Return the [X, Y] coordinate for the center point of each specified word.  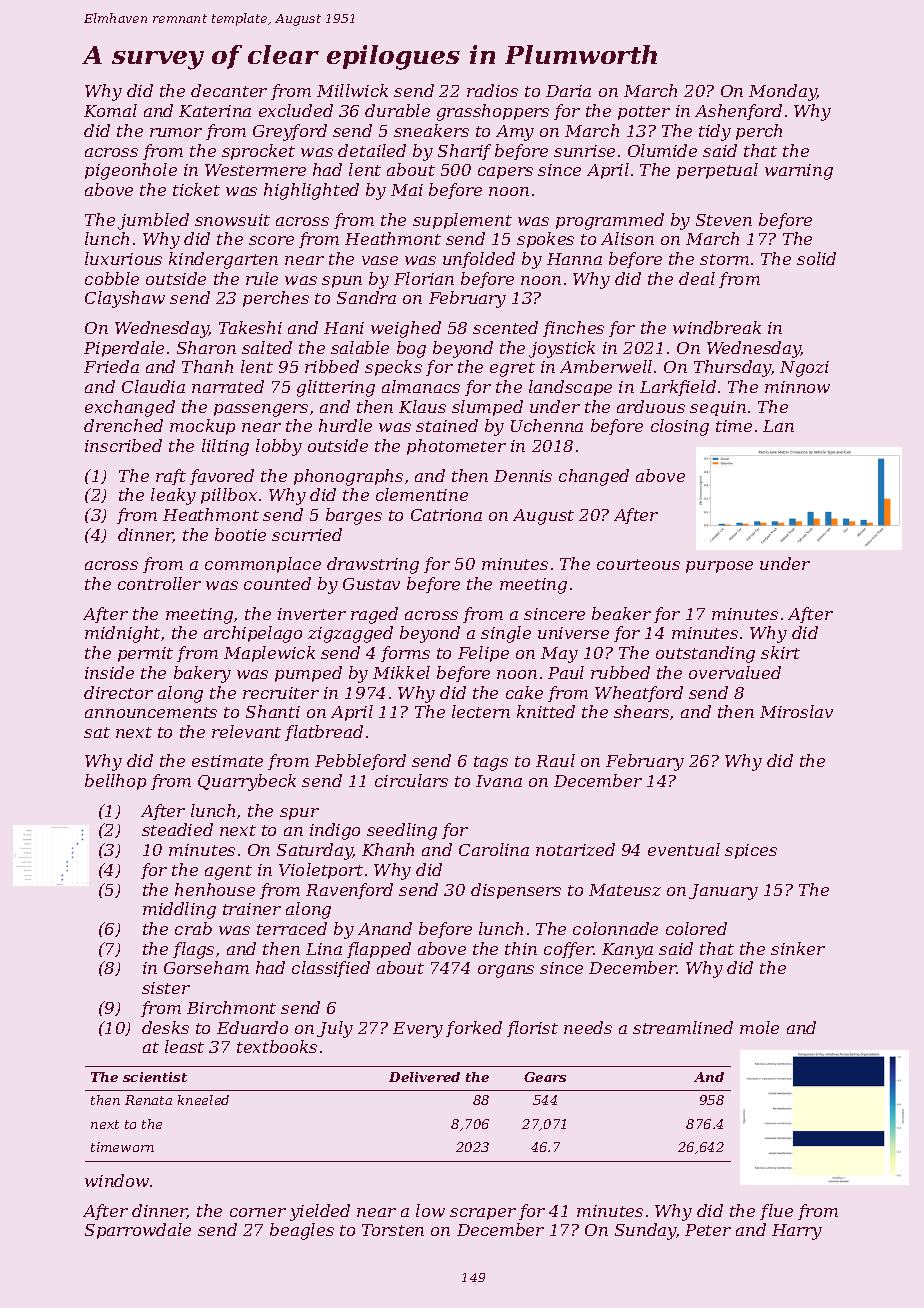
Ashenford [738, 112]
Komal [110, 110]
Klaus [422, 406]
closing [680, 427]
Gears [545, 1077]
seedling [402, 831]
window [117, 1180]
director [118, 692]
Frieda [111, 366]
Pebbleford [360, 762]
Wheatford [639, 694]
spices [751, 851]
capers [505, 173]
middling [179, 910]
